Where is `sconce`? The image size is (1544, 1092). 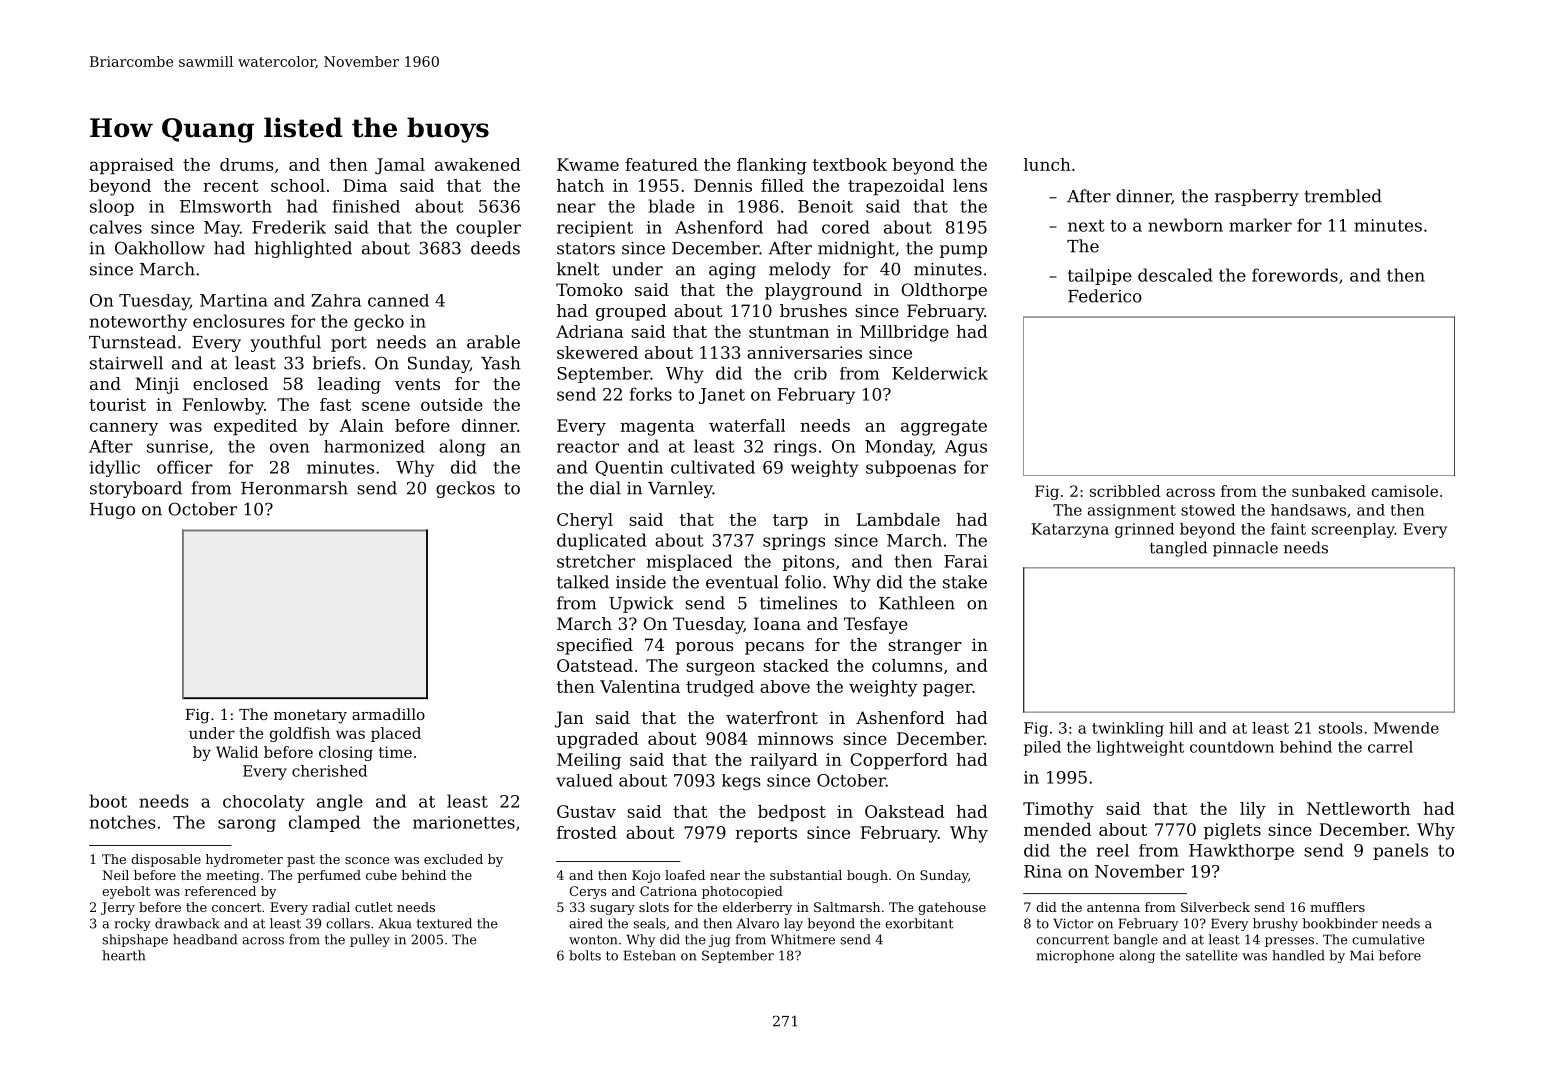
sconce is located at coordinates (367, 860).
